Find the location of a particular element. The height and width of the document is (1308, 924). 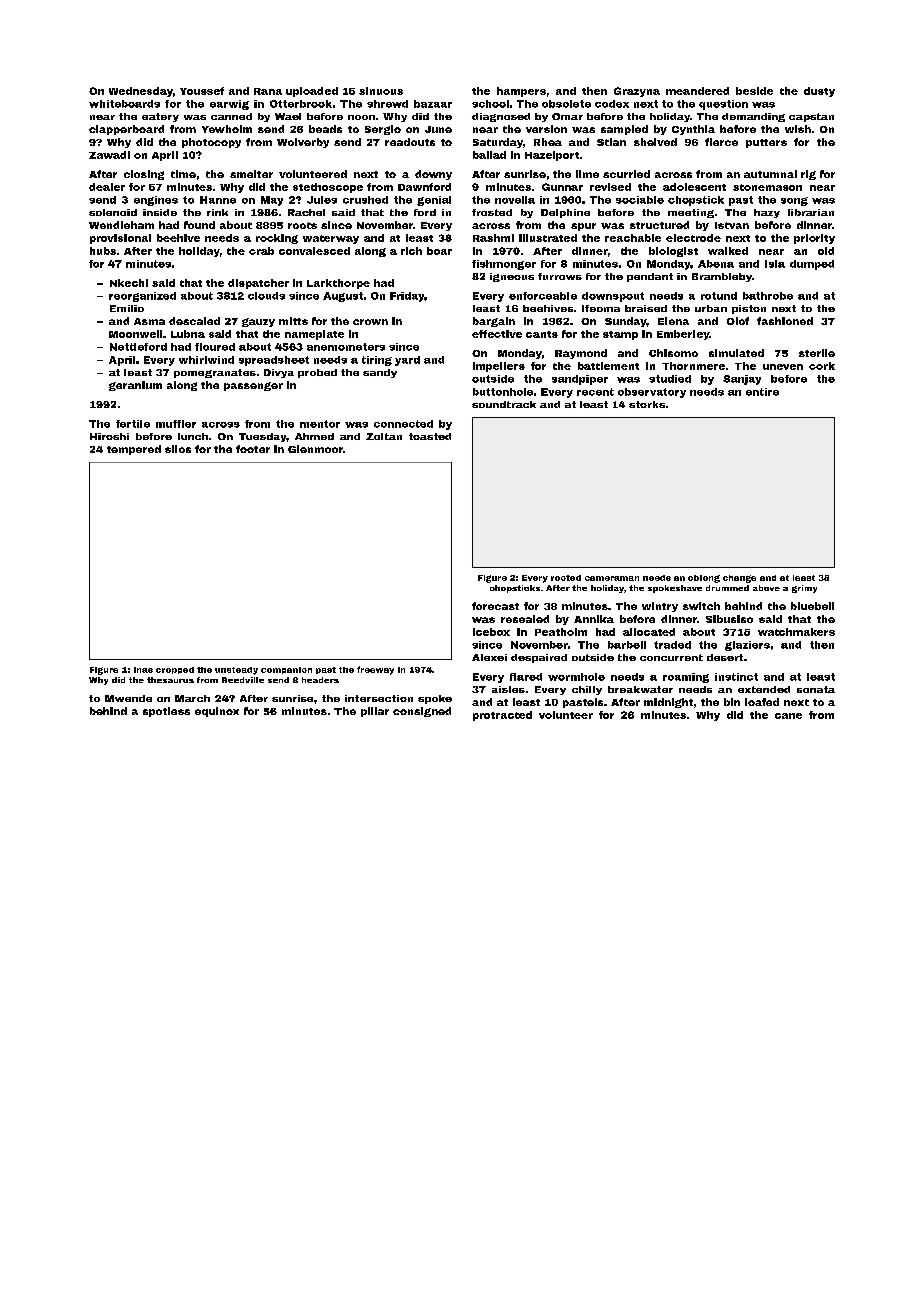

cork is located at coordinates (822, 366).
